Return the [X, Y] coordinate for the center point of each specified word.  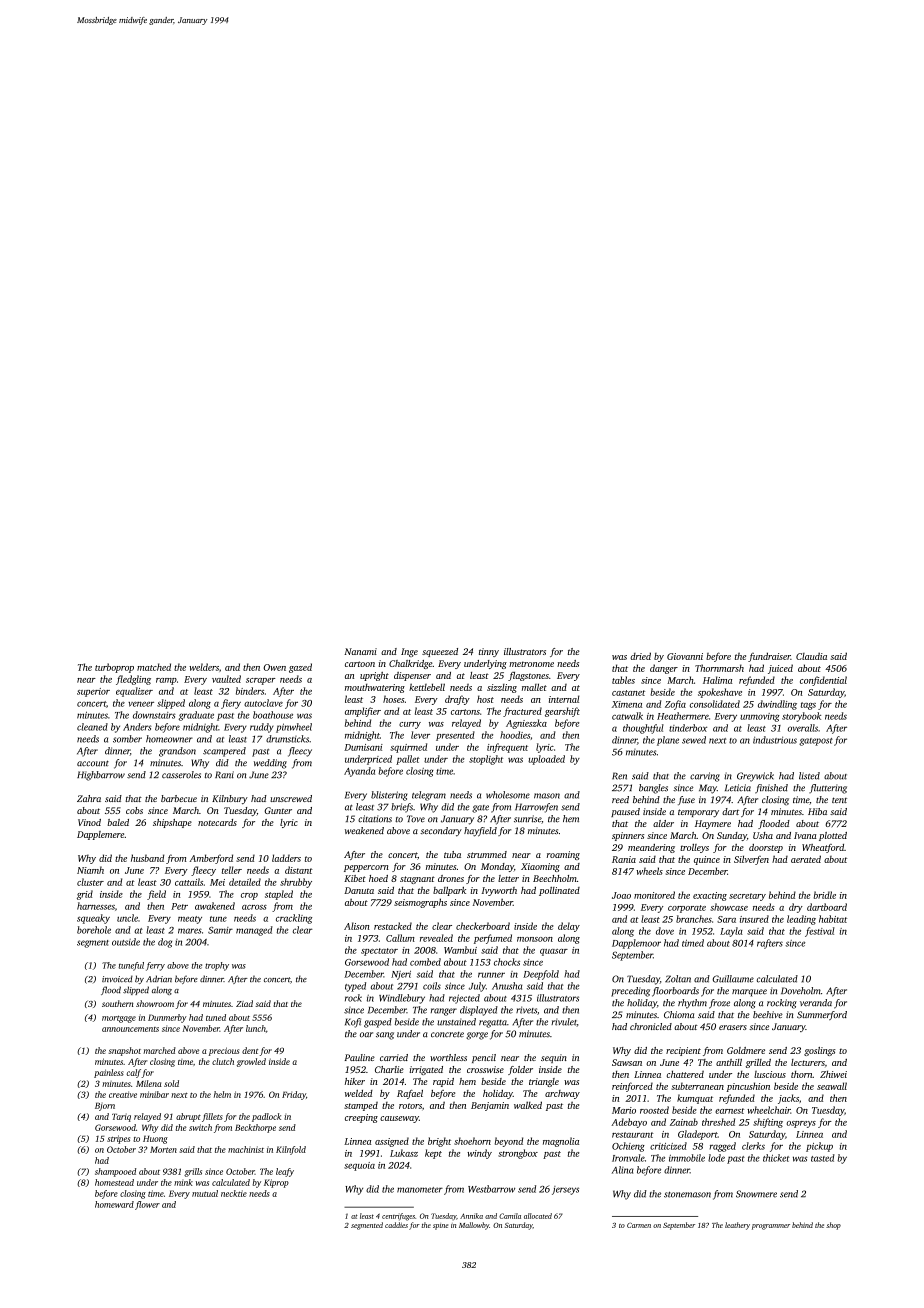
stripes [118, 1139]
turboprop [114, 668]
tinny [489, 652]
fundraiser [769, 657]
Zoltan [678, 979]
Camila [510, 1216]
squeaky [93, 919]
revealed [436, 938]
